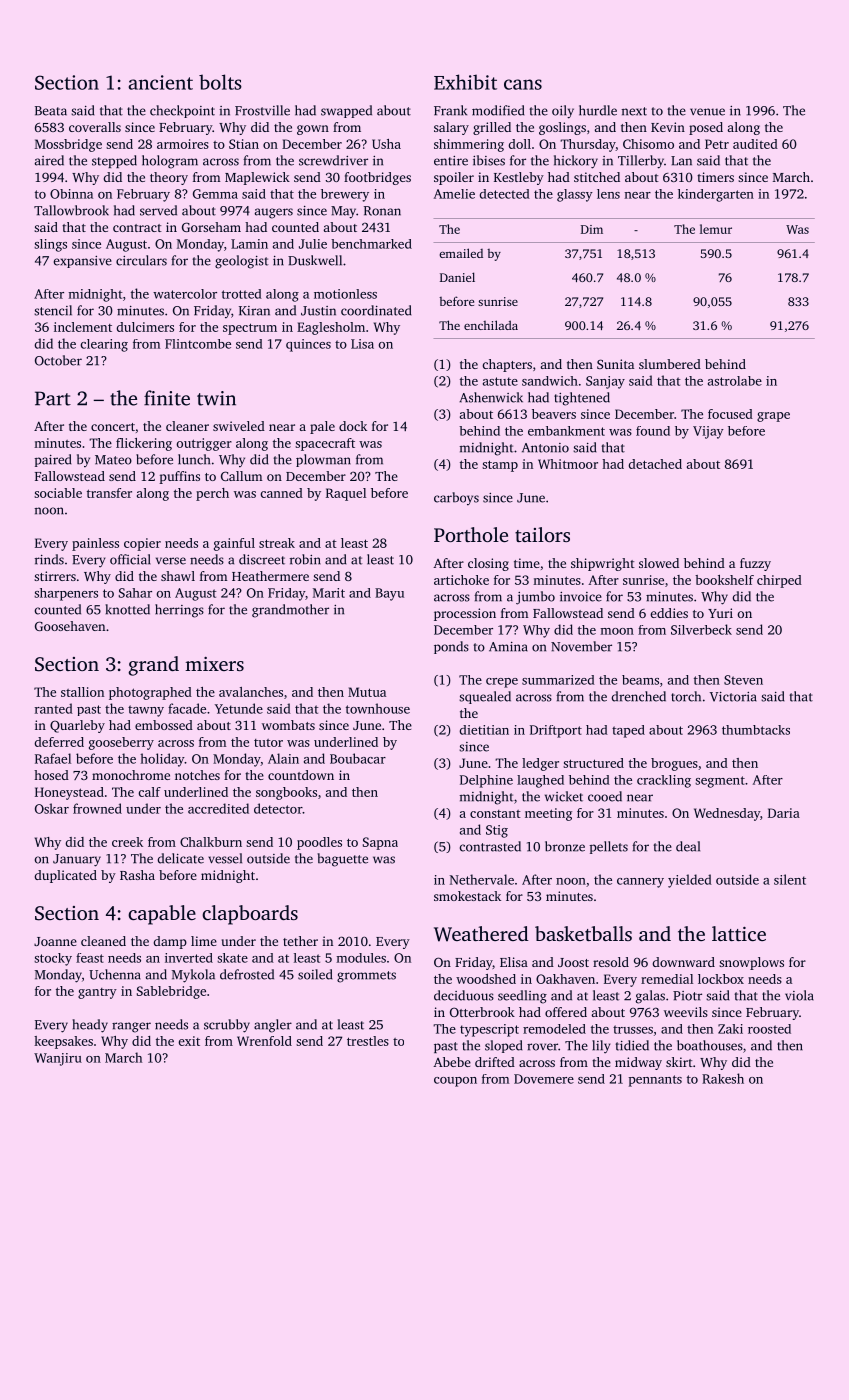 This screenshot has width=849, height=1400. Describe the element at coordinates (456, 498) in the screenshot. I see `carboys` at that location.
